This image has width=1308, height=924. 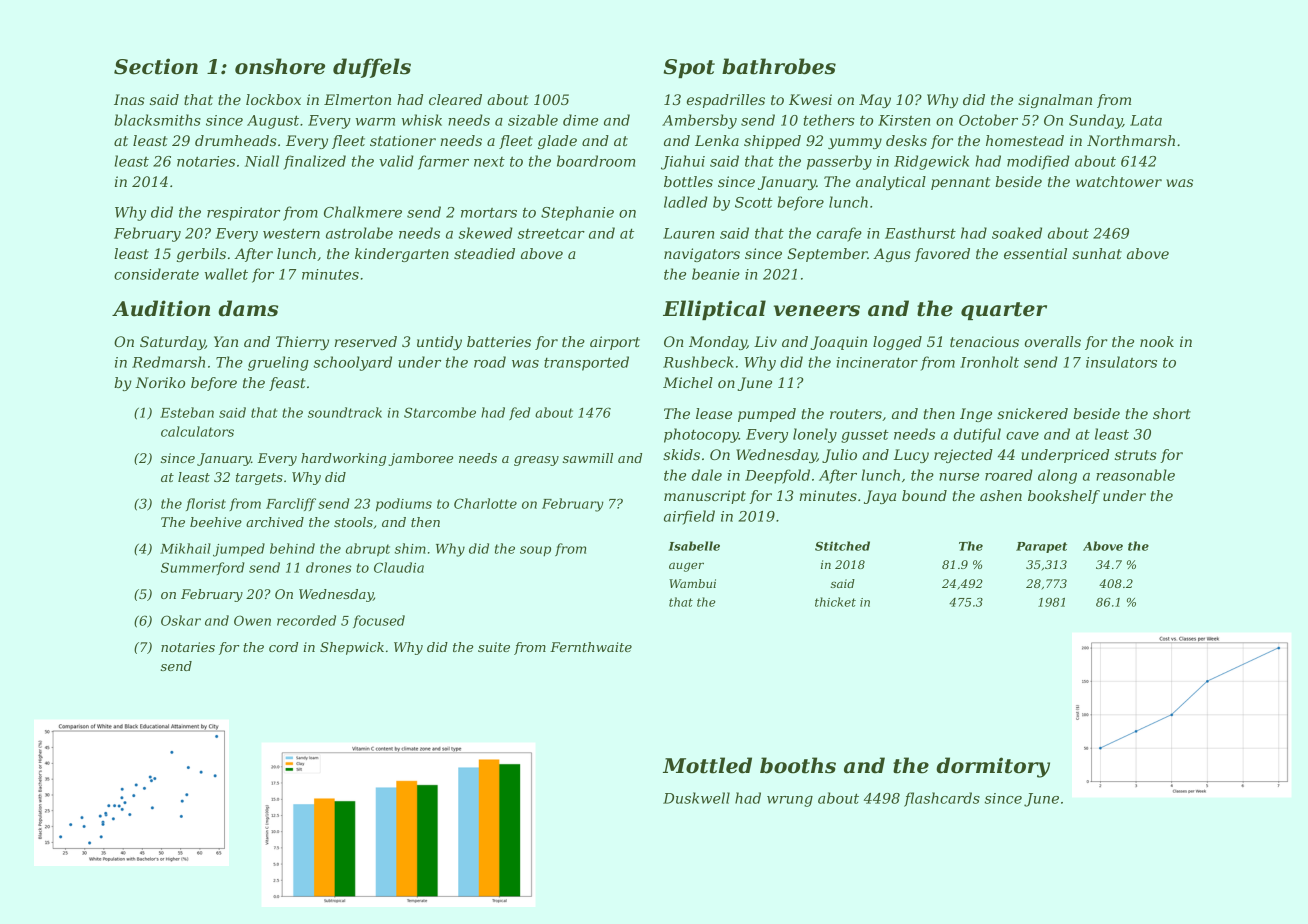 What do you see at coordinates (591, 647) in the image?
I see `Fernthwaite` at bounding box center [591, 647].
